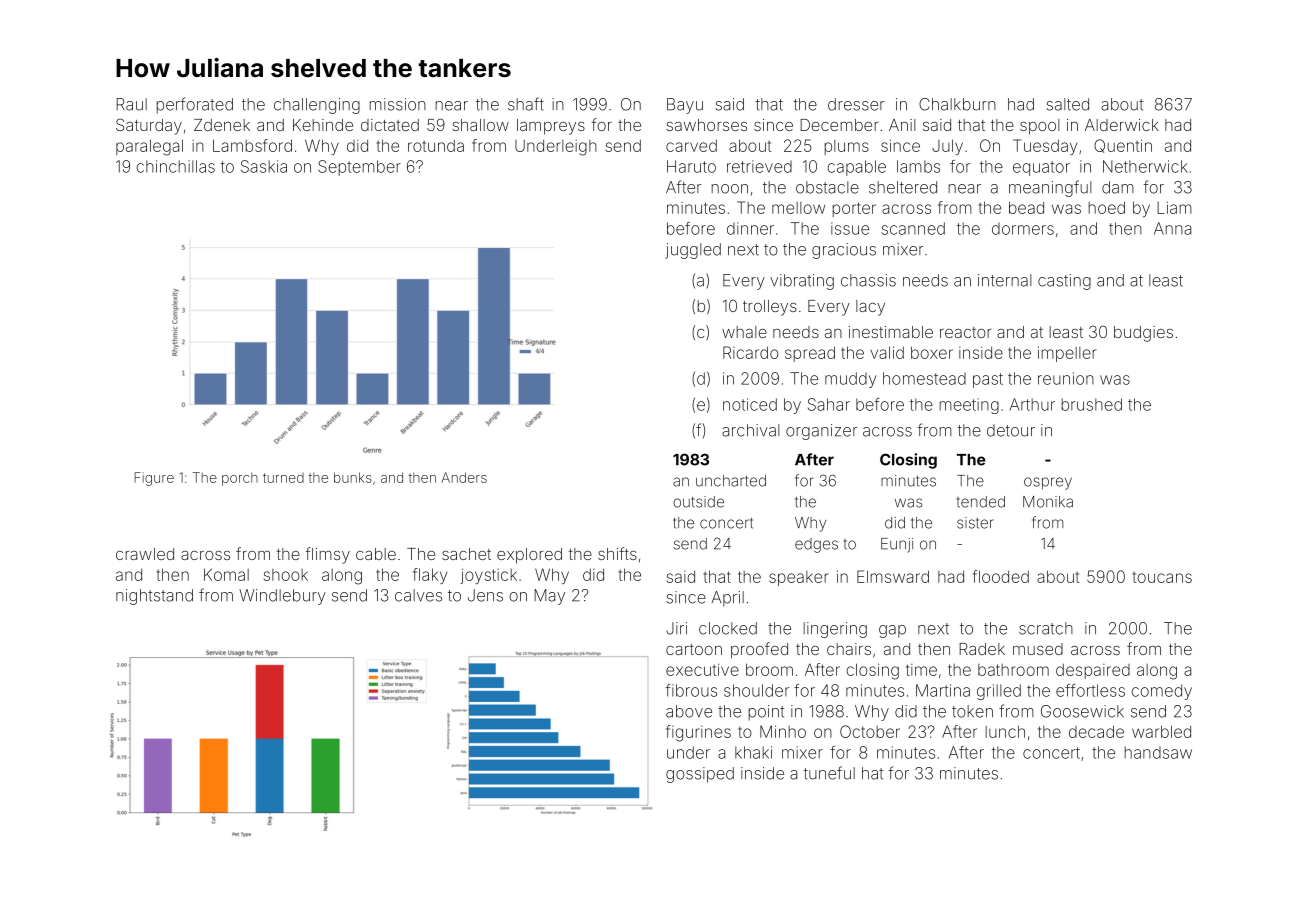  Describe the element at coordinates (1093, 671) in the document. I see `despaired` at that location.
